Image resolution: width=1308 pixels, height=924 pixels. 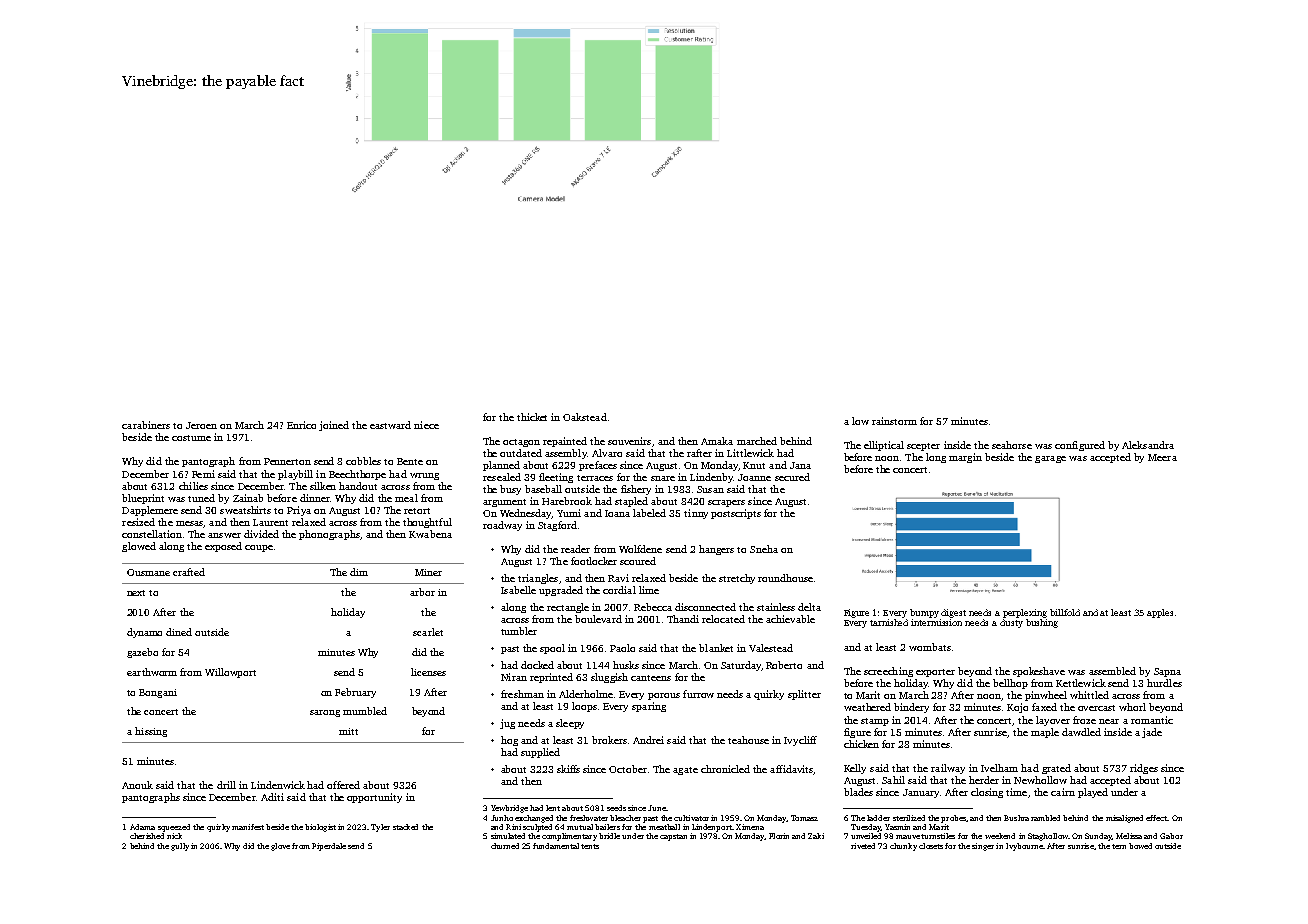 What do you see at coordinates (923, 447) in the screenshot?
I see `scepter` at bounding box center [923, 447].
